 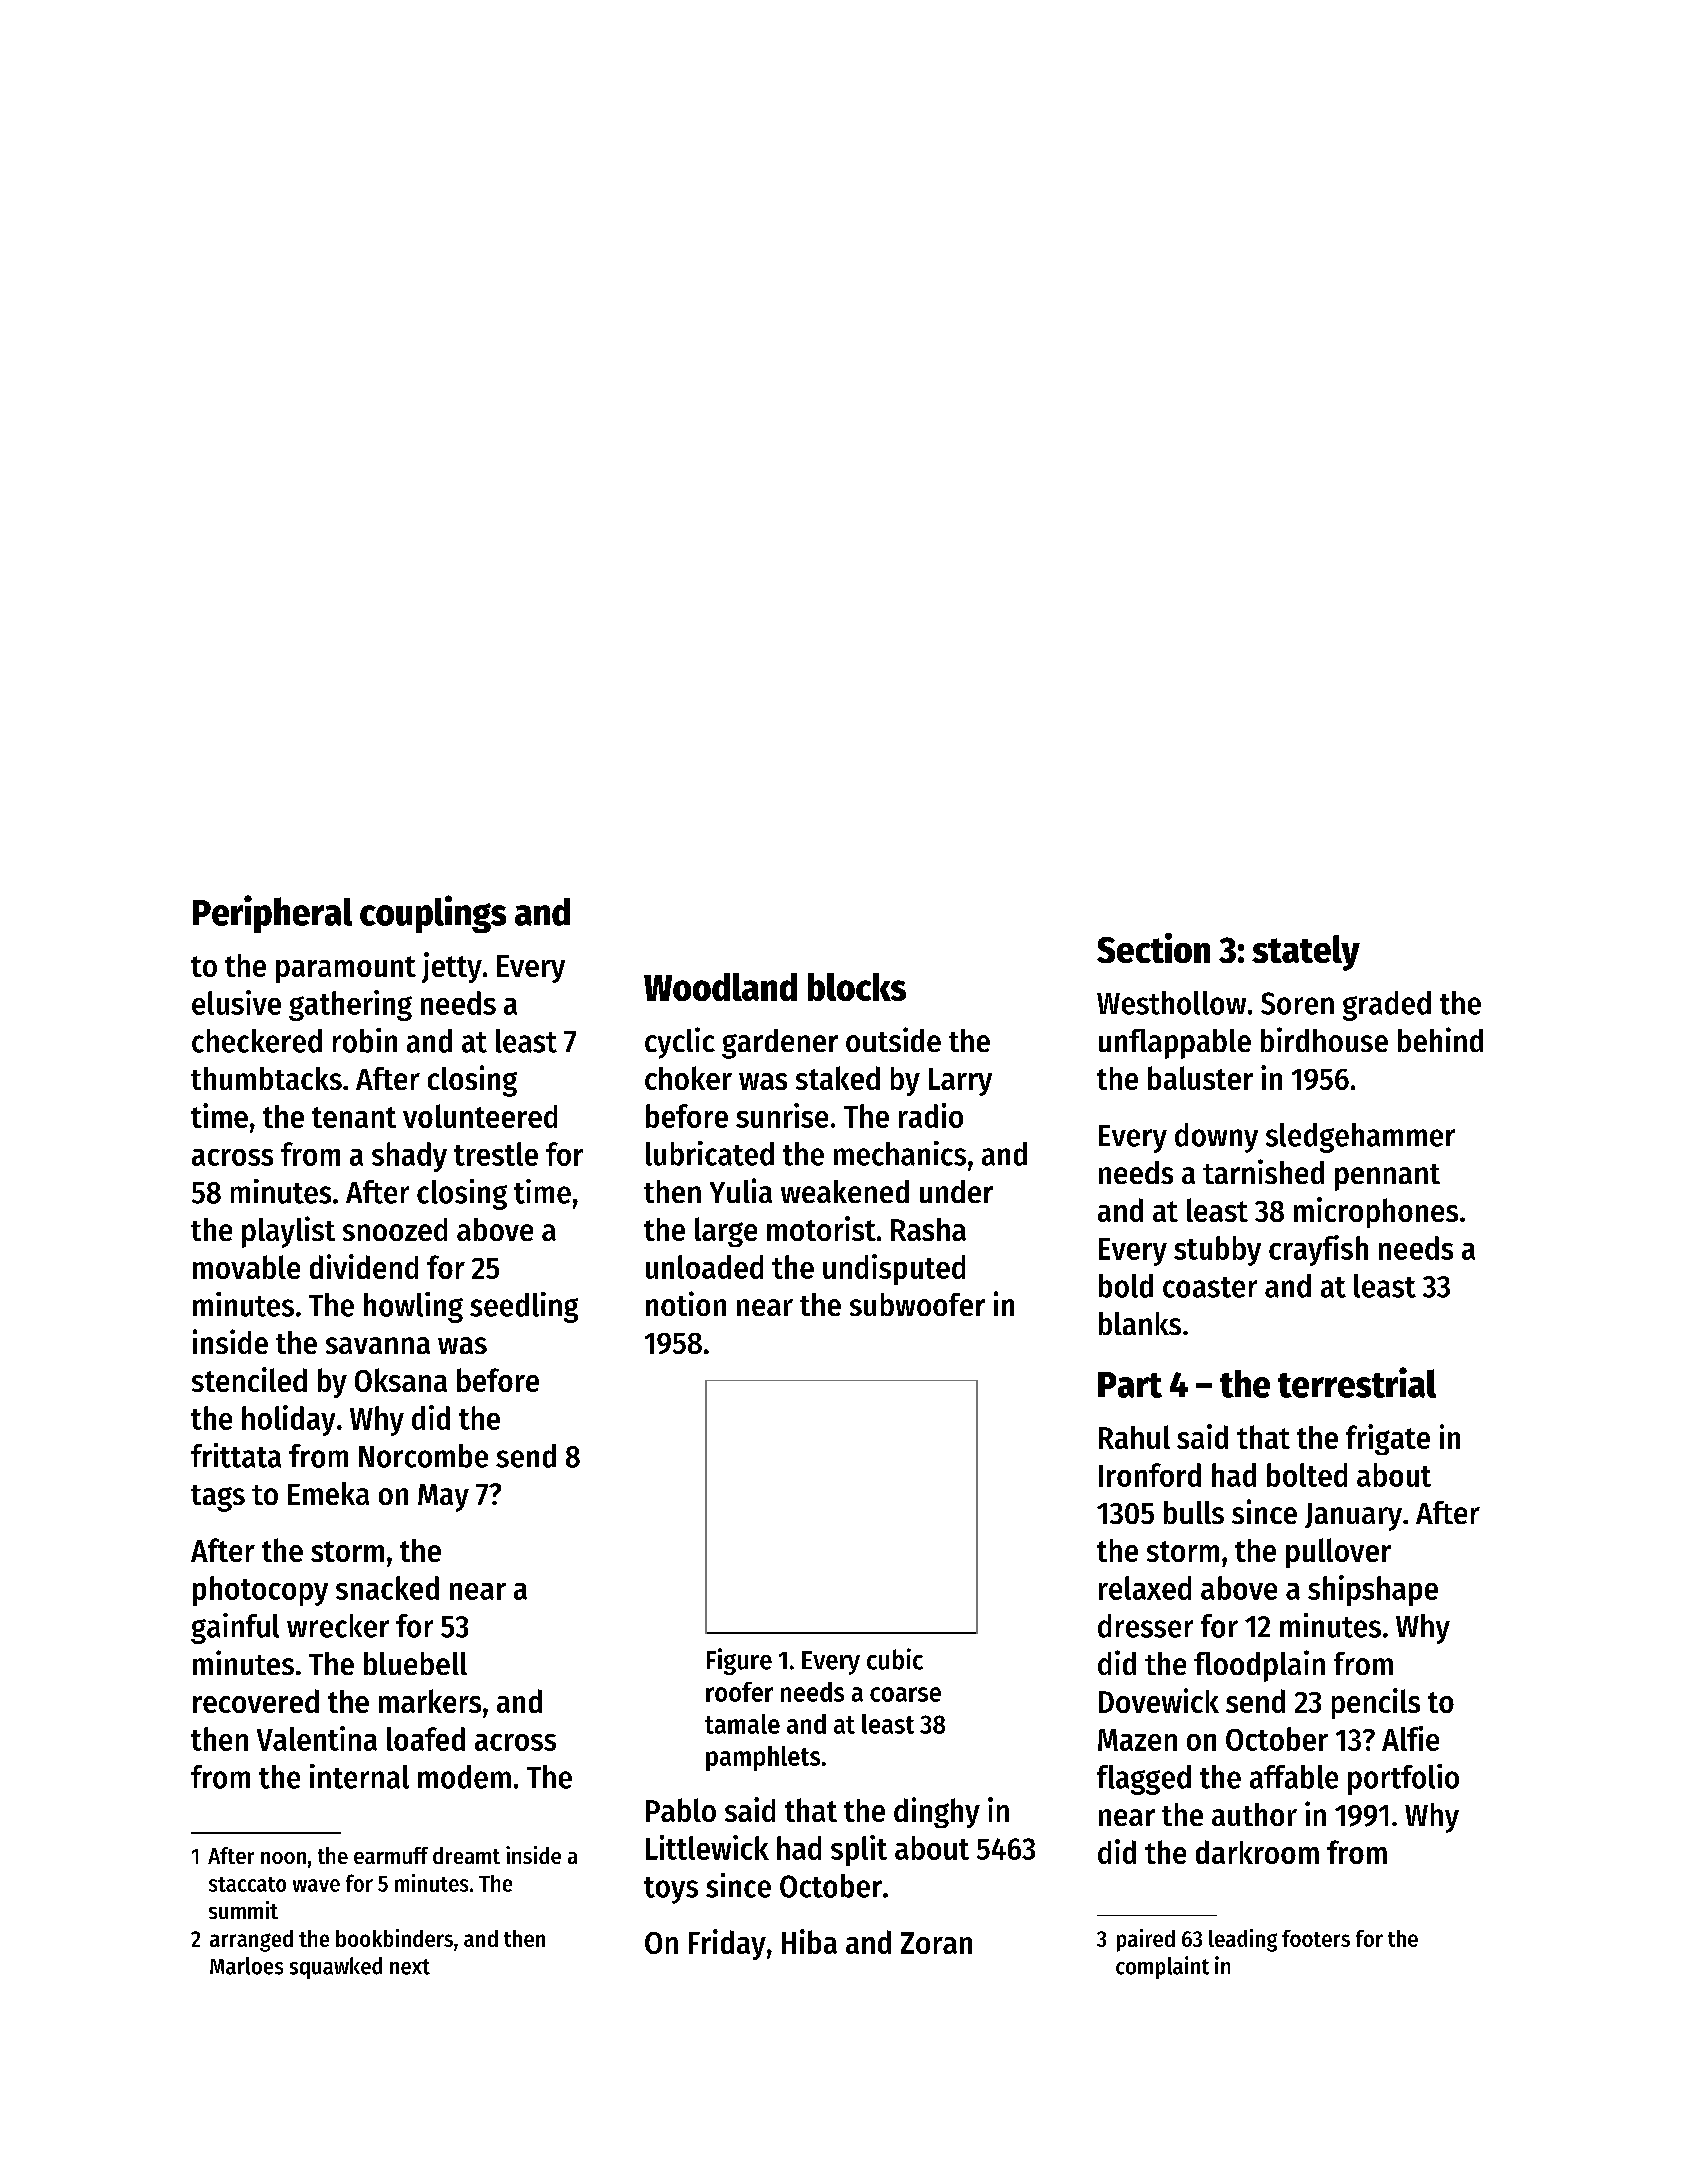 I want to click on Rahul, so click(x=1134, y=1437).
